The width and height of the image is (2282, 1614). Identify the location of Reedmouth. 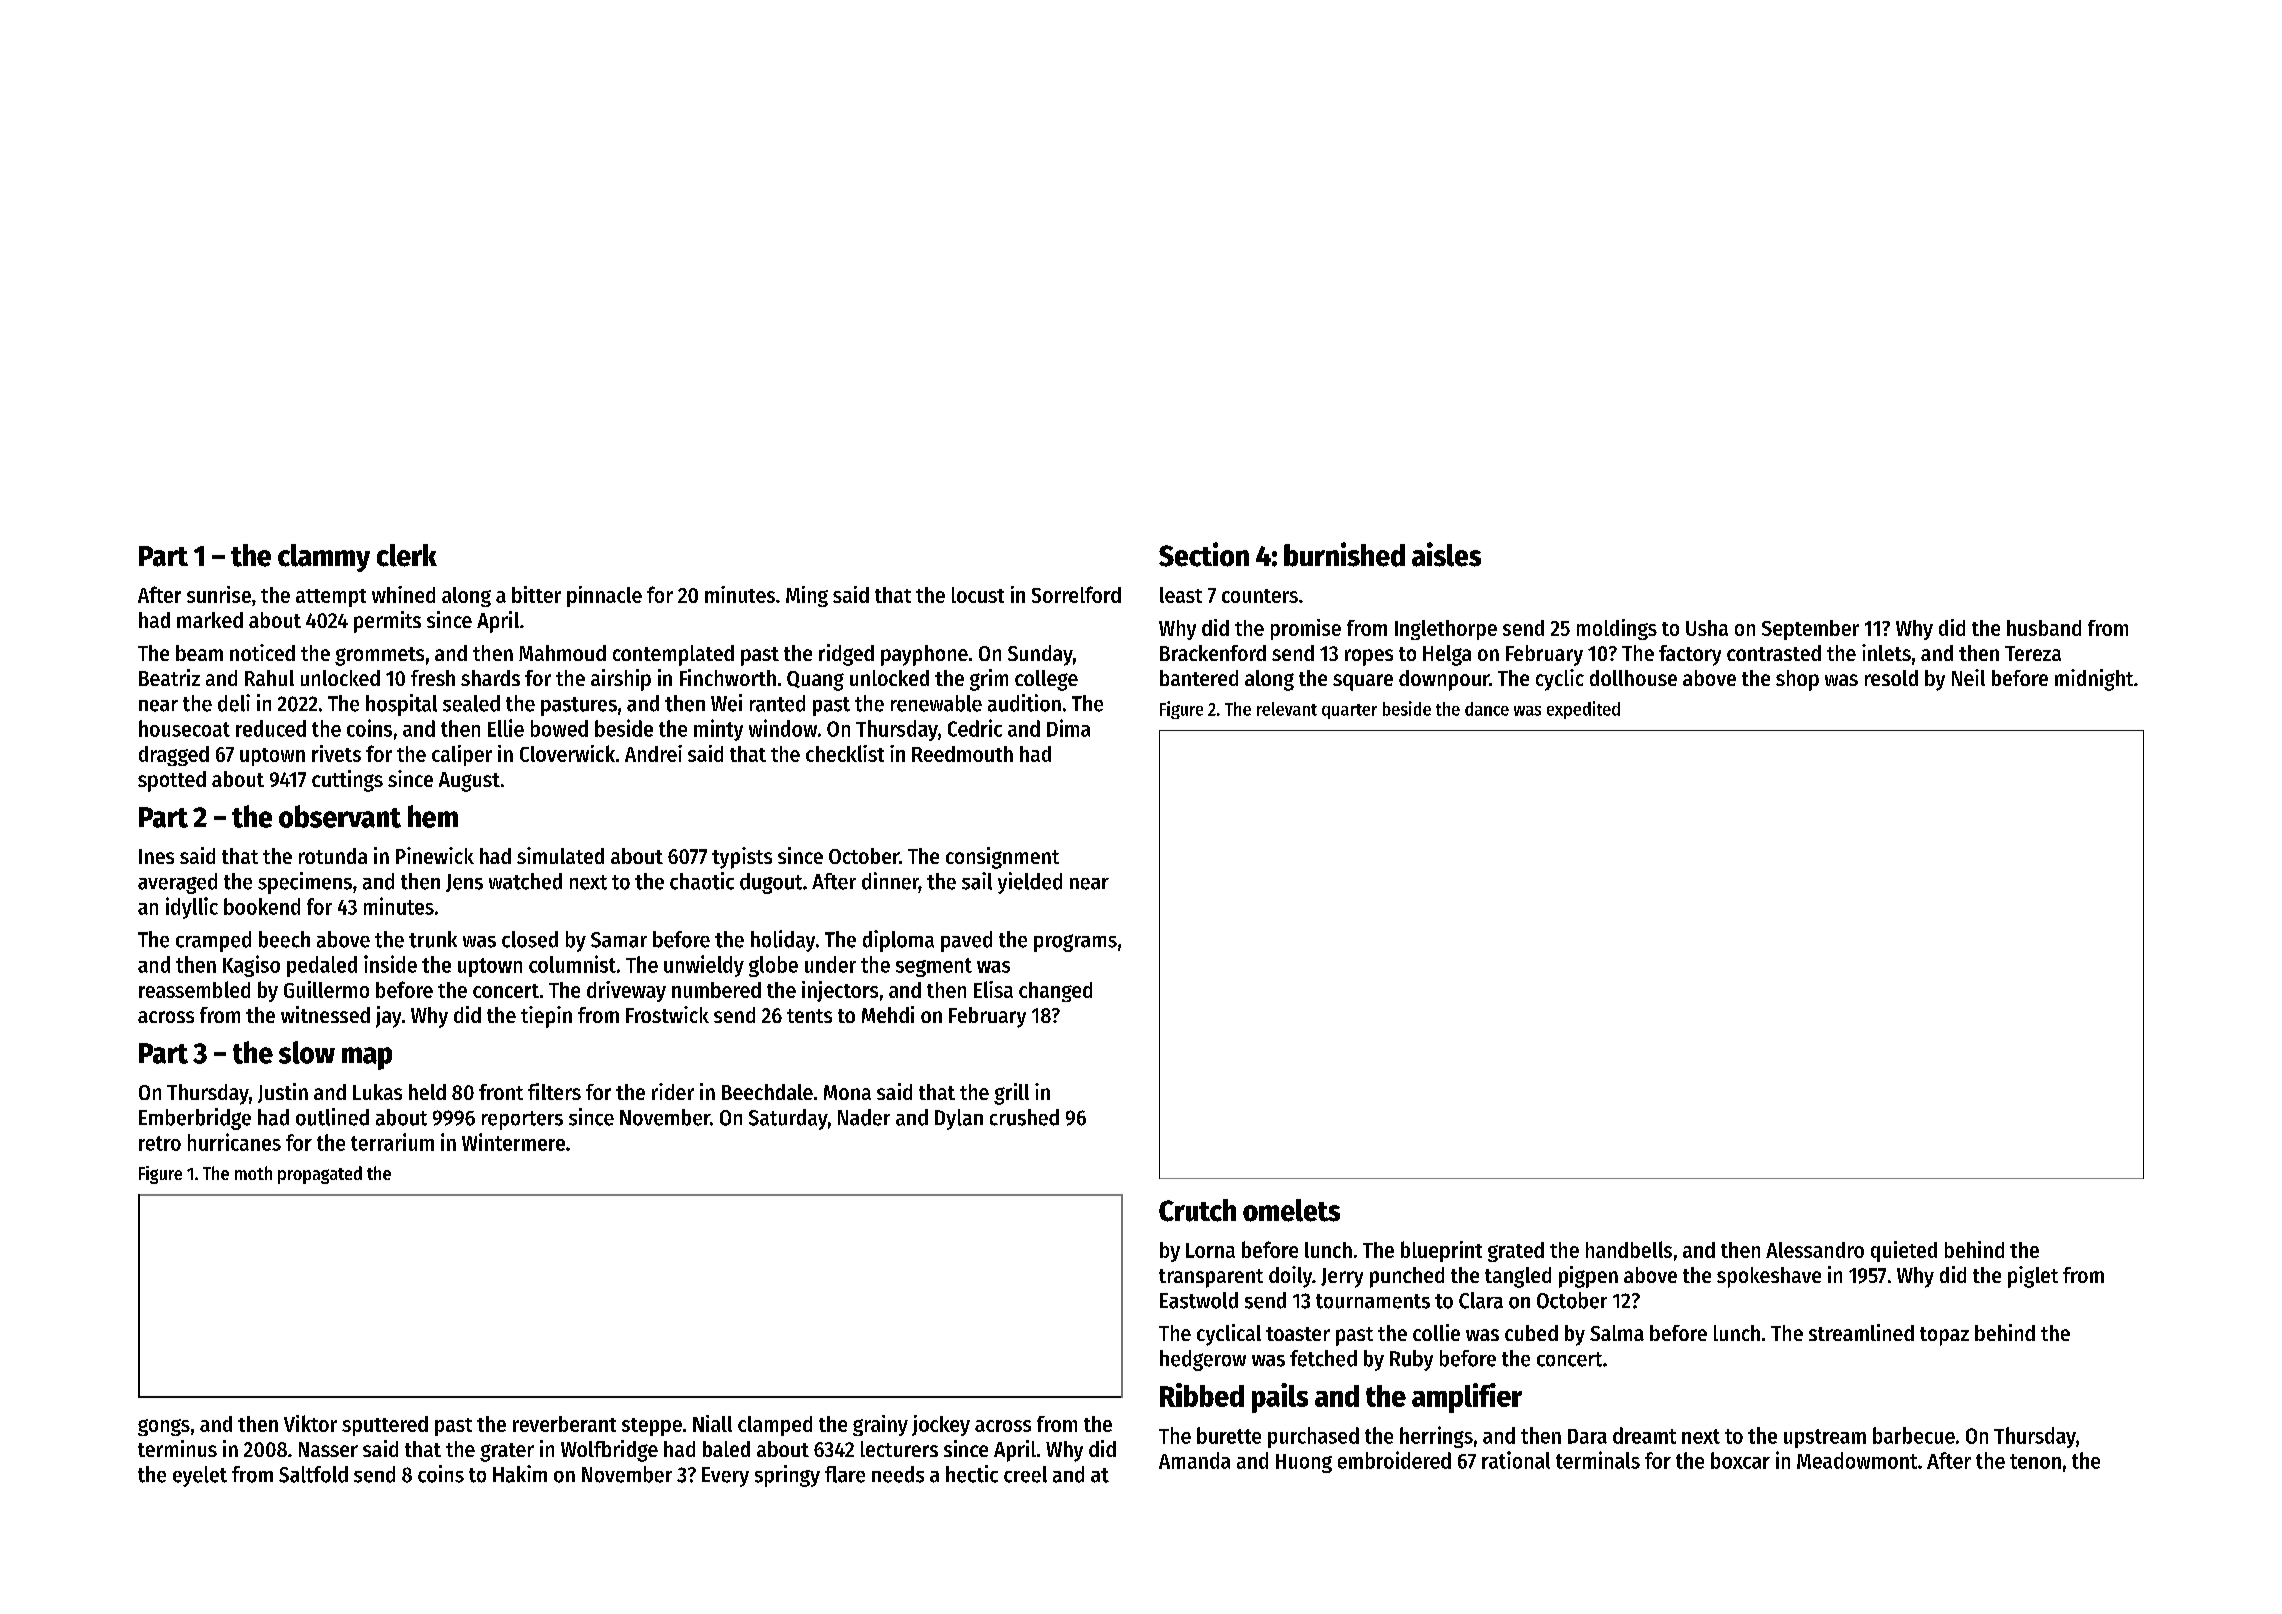
(962, 754).
